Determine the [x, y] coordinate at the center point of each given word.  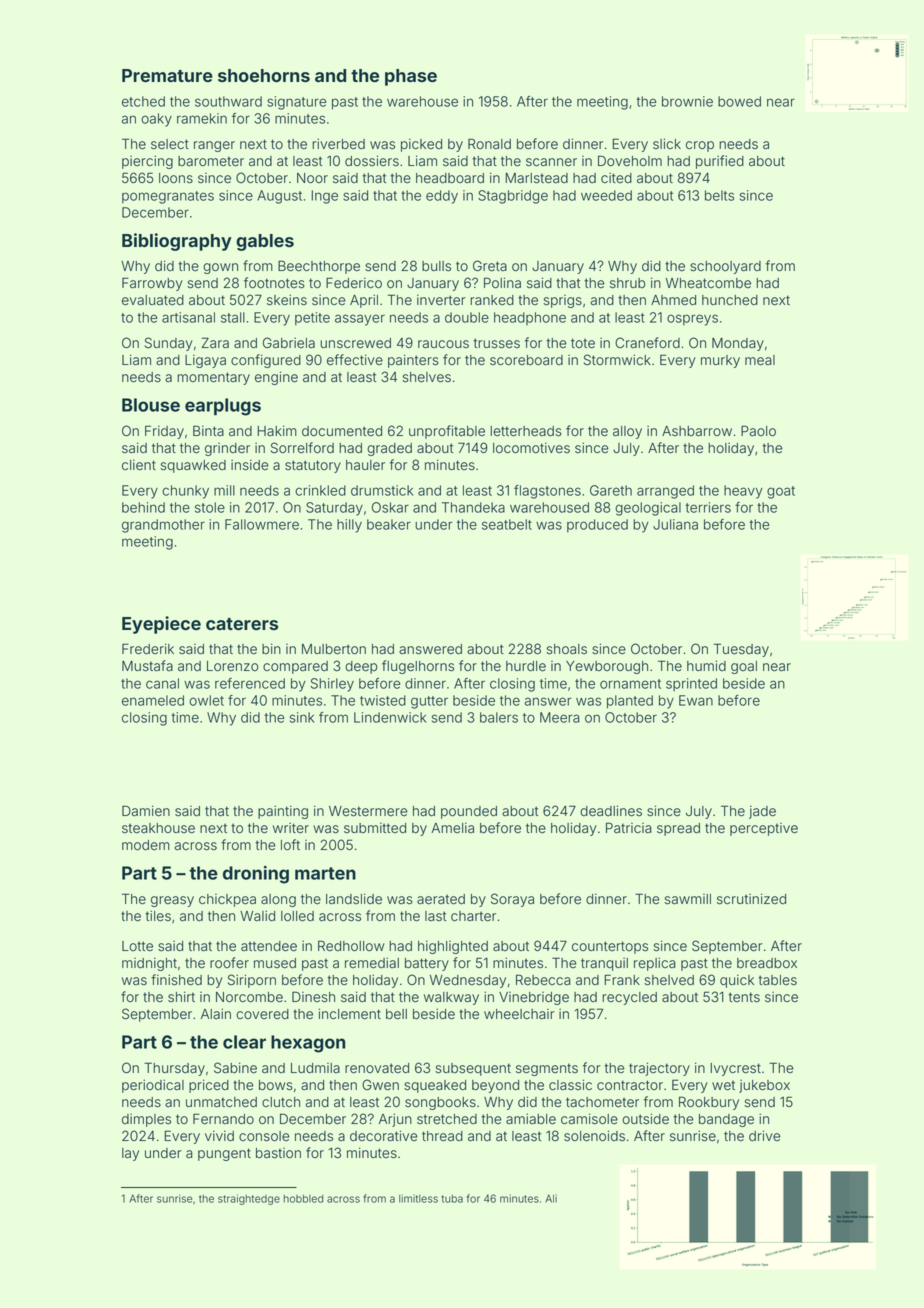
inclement [350, 1014]
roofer [229, 963]
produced [597, 526]
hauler [365, 465]
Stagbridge [513, 197]
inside [250, 465]
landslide [354, 899]
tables [778, 980]
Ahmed [673, 300]
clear [244, 1042]
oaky [156, 120]
